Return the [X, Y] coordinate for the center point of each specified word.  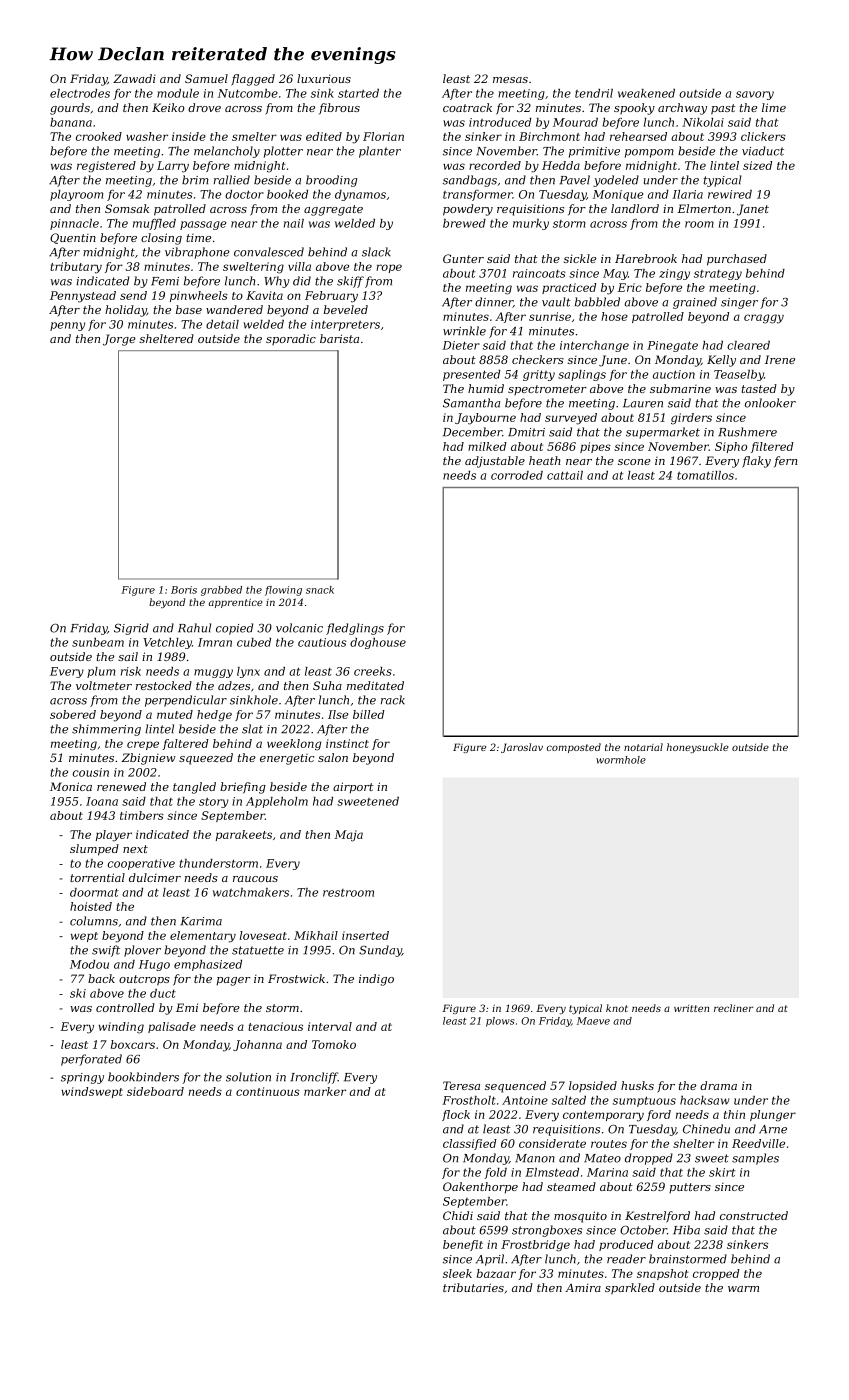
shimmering [106, 730]
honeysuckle [698, 748]
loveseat [263, 935]
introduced [500, 122]
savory [755, 95]
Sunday [380, 951]
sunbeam [98, 642]
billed [369, 714]
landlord [635, 208]
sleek [457, 1273]
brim [195, 180]
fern [785, 462]
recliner [733, 1008]
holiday [126, 311]
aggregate [333, 210]
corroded [517, 475]
